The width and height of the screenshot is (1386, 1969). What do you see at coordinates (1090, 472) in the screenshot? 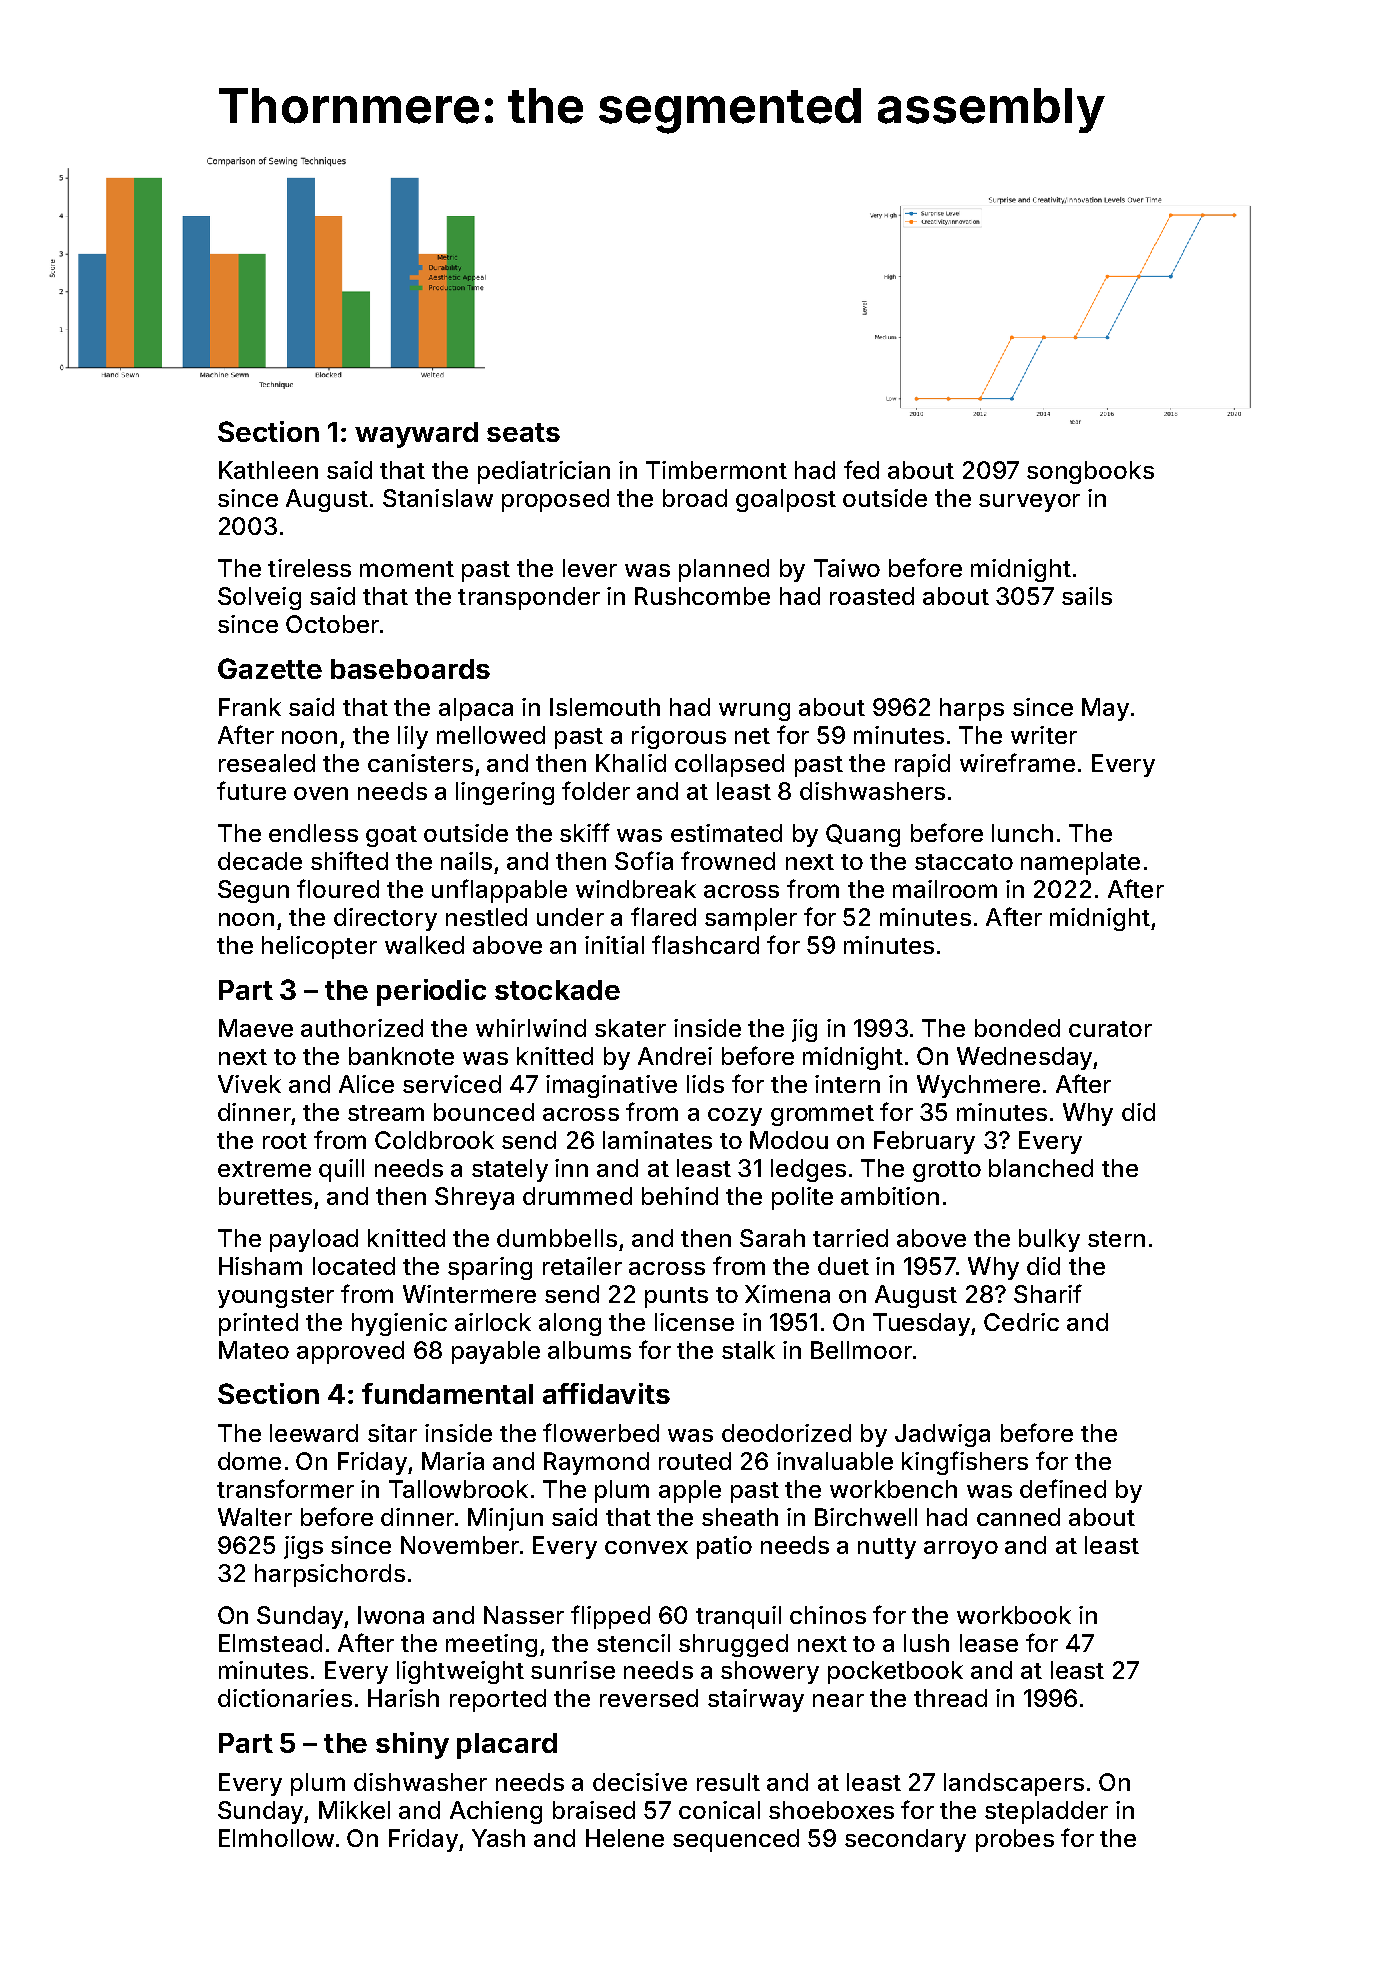
I see `songbooks` at bounding box center [1090, 472].
